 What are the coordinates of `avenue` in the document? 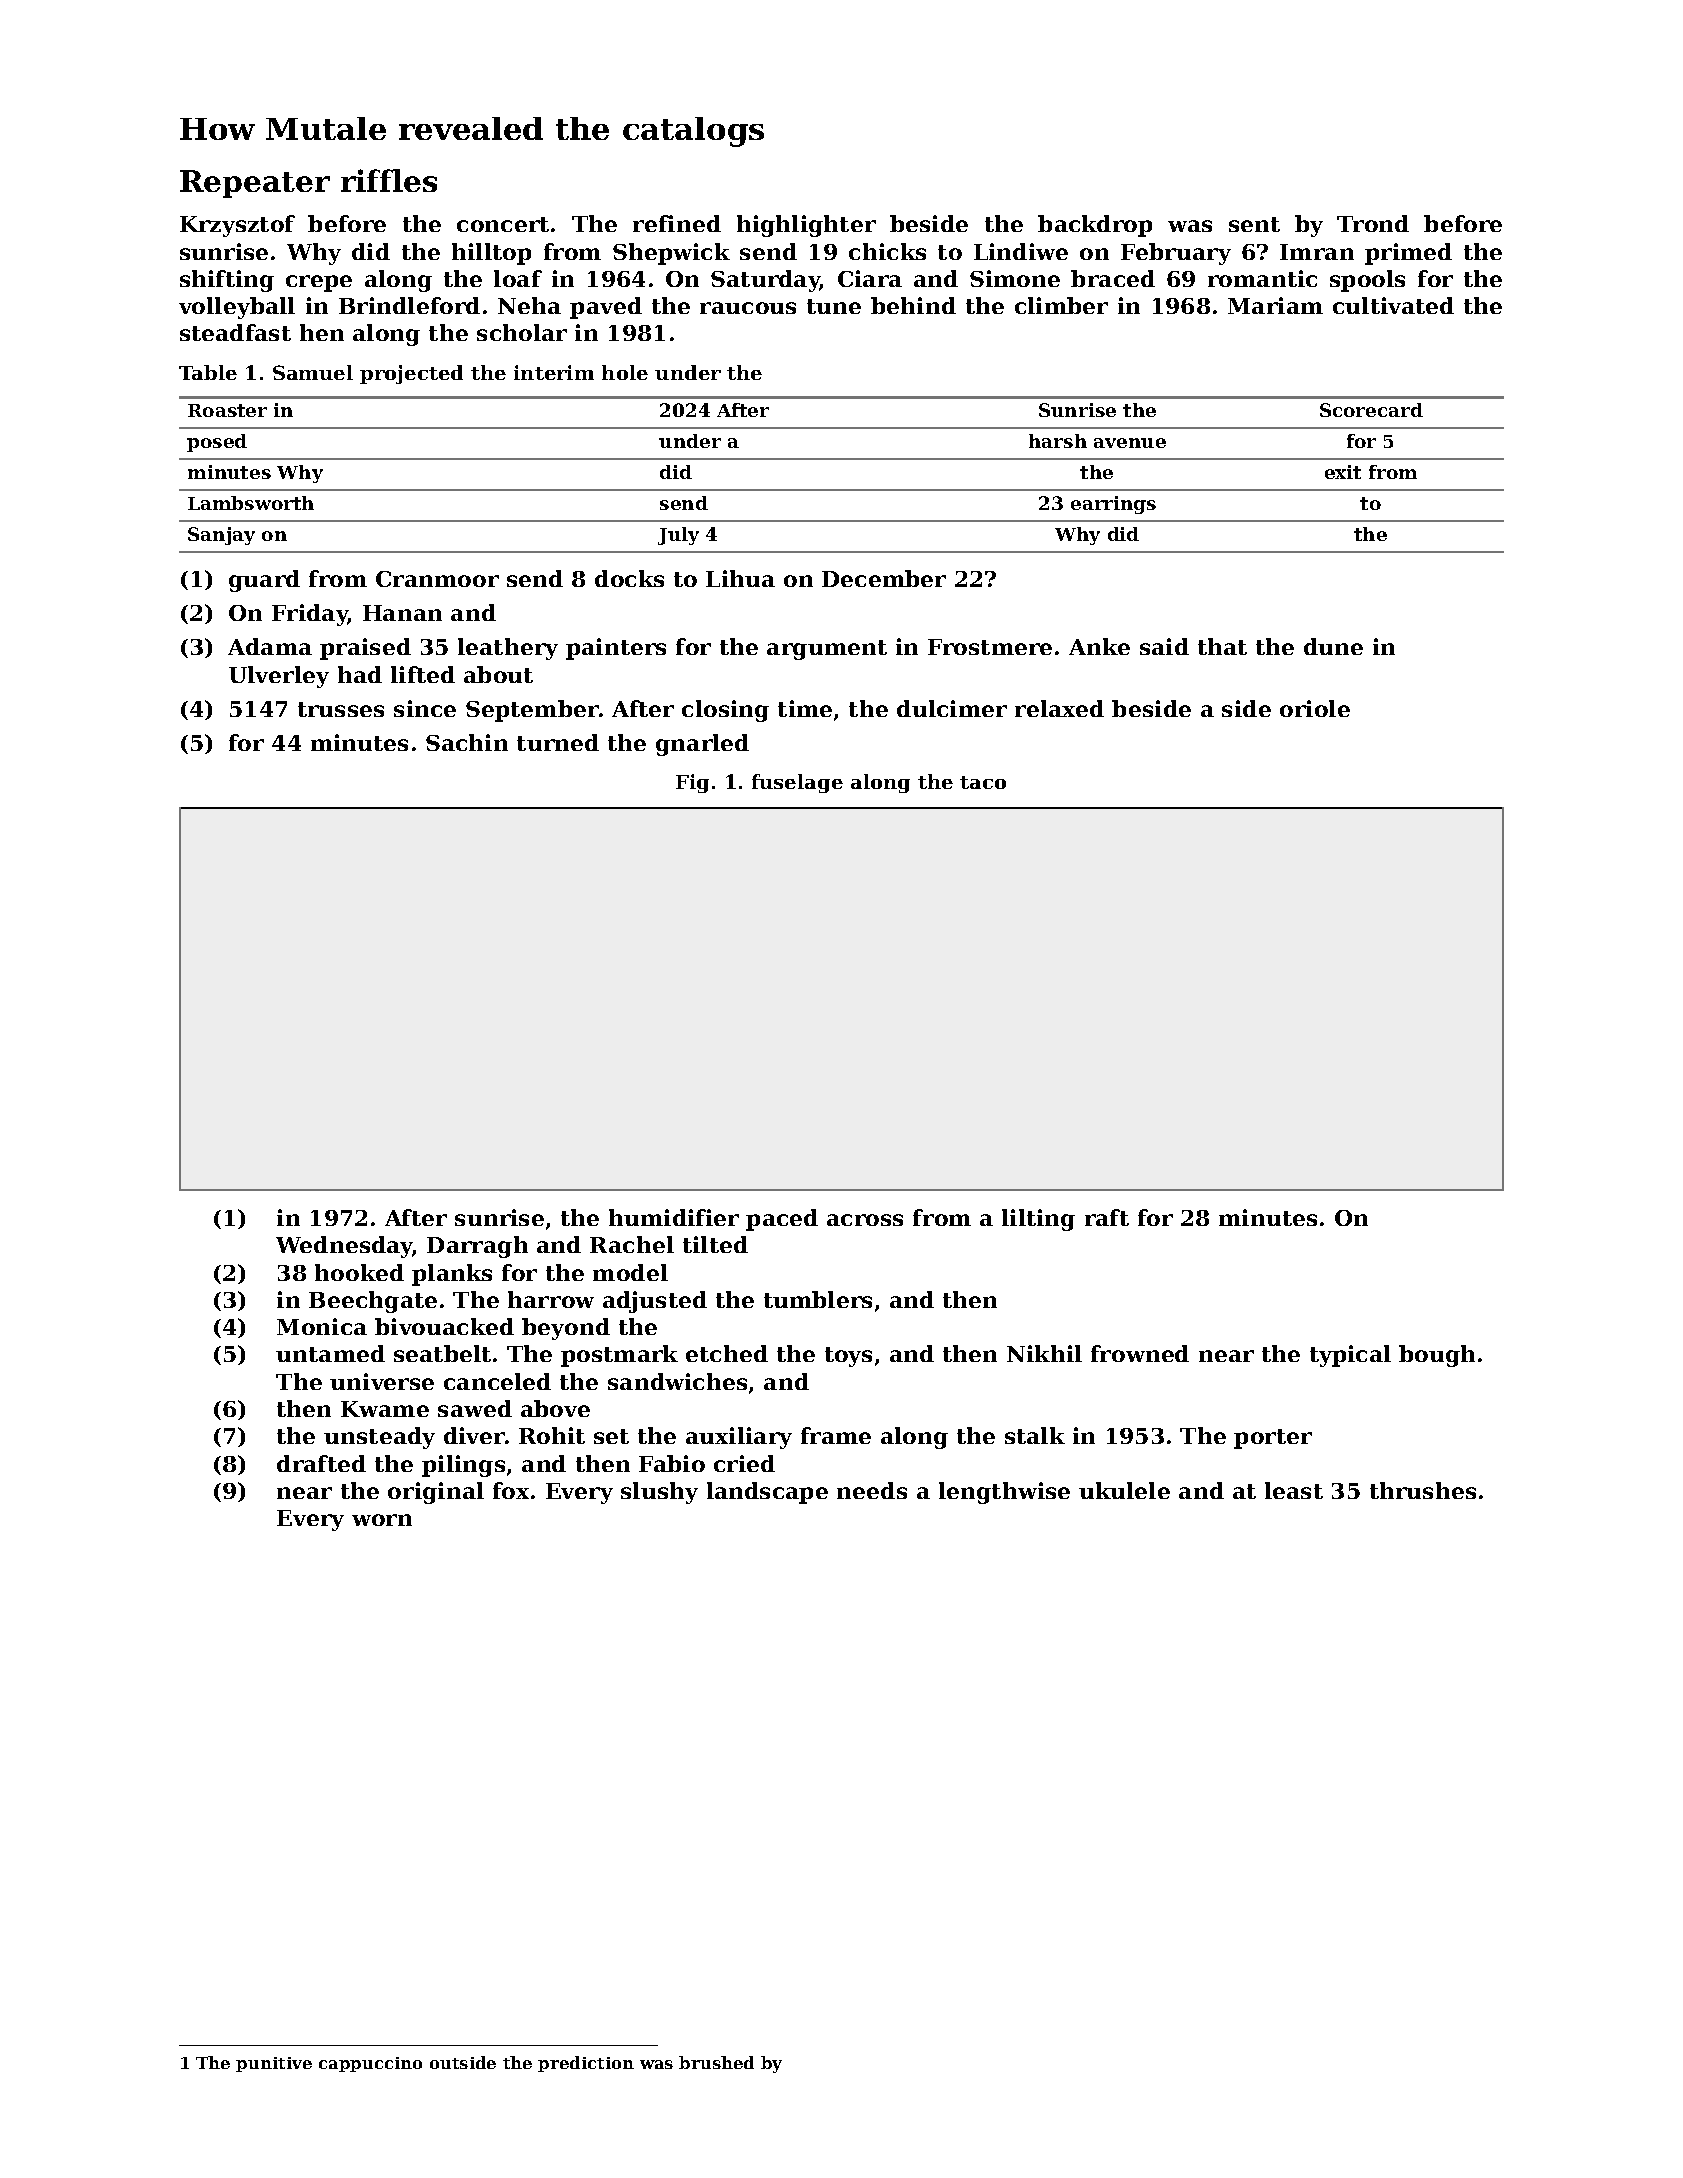 It's located at (1130, 443).
